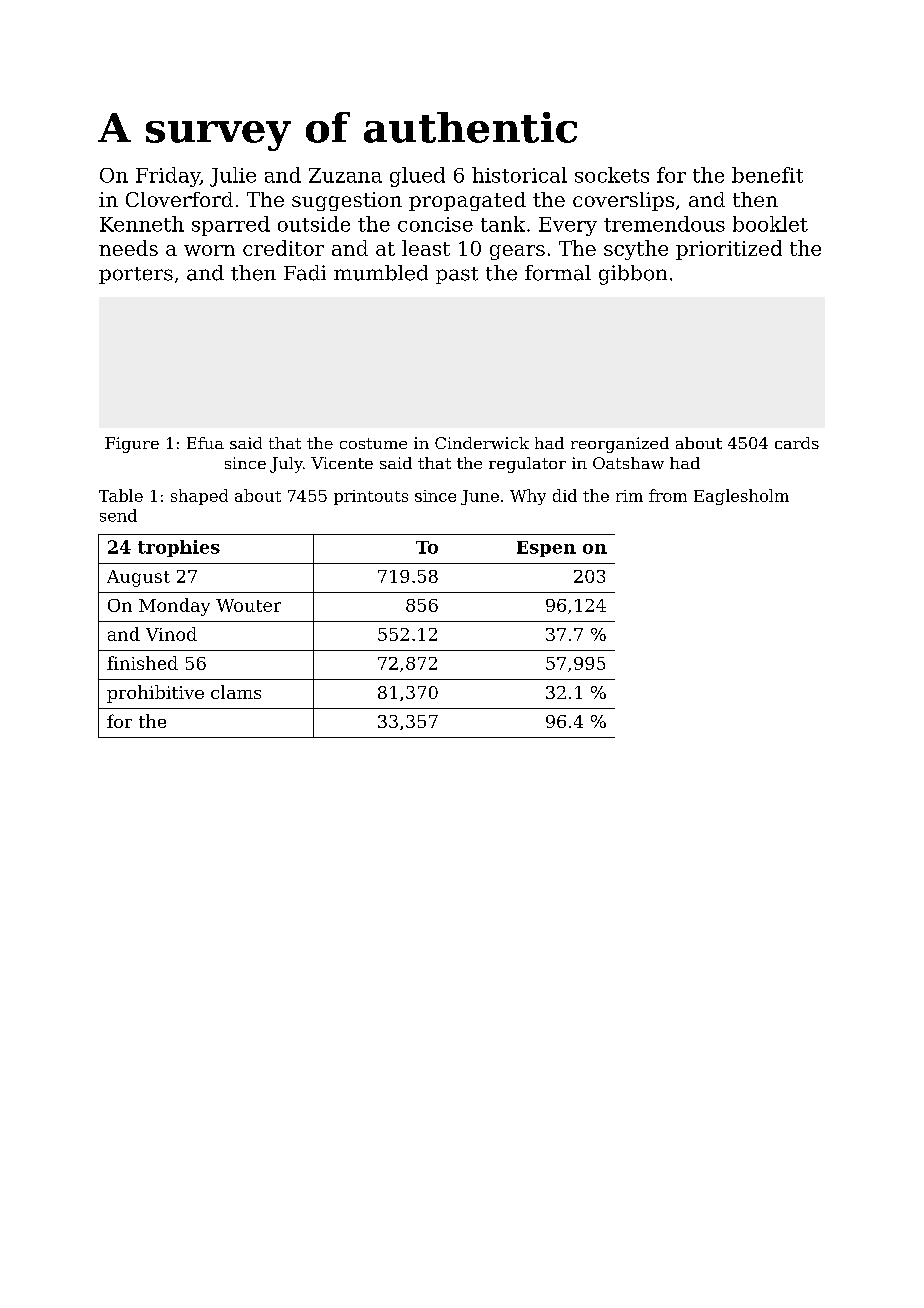 This page has width=924, height=1308. I want to click on from, so click(668, 495).
